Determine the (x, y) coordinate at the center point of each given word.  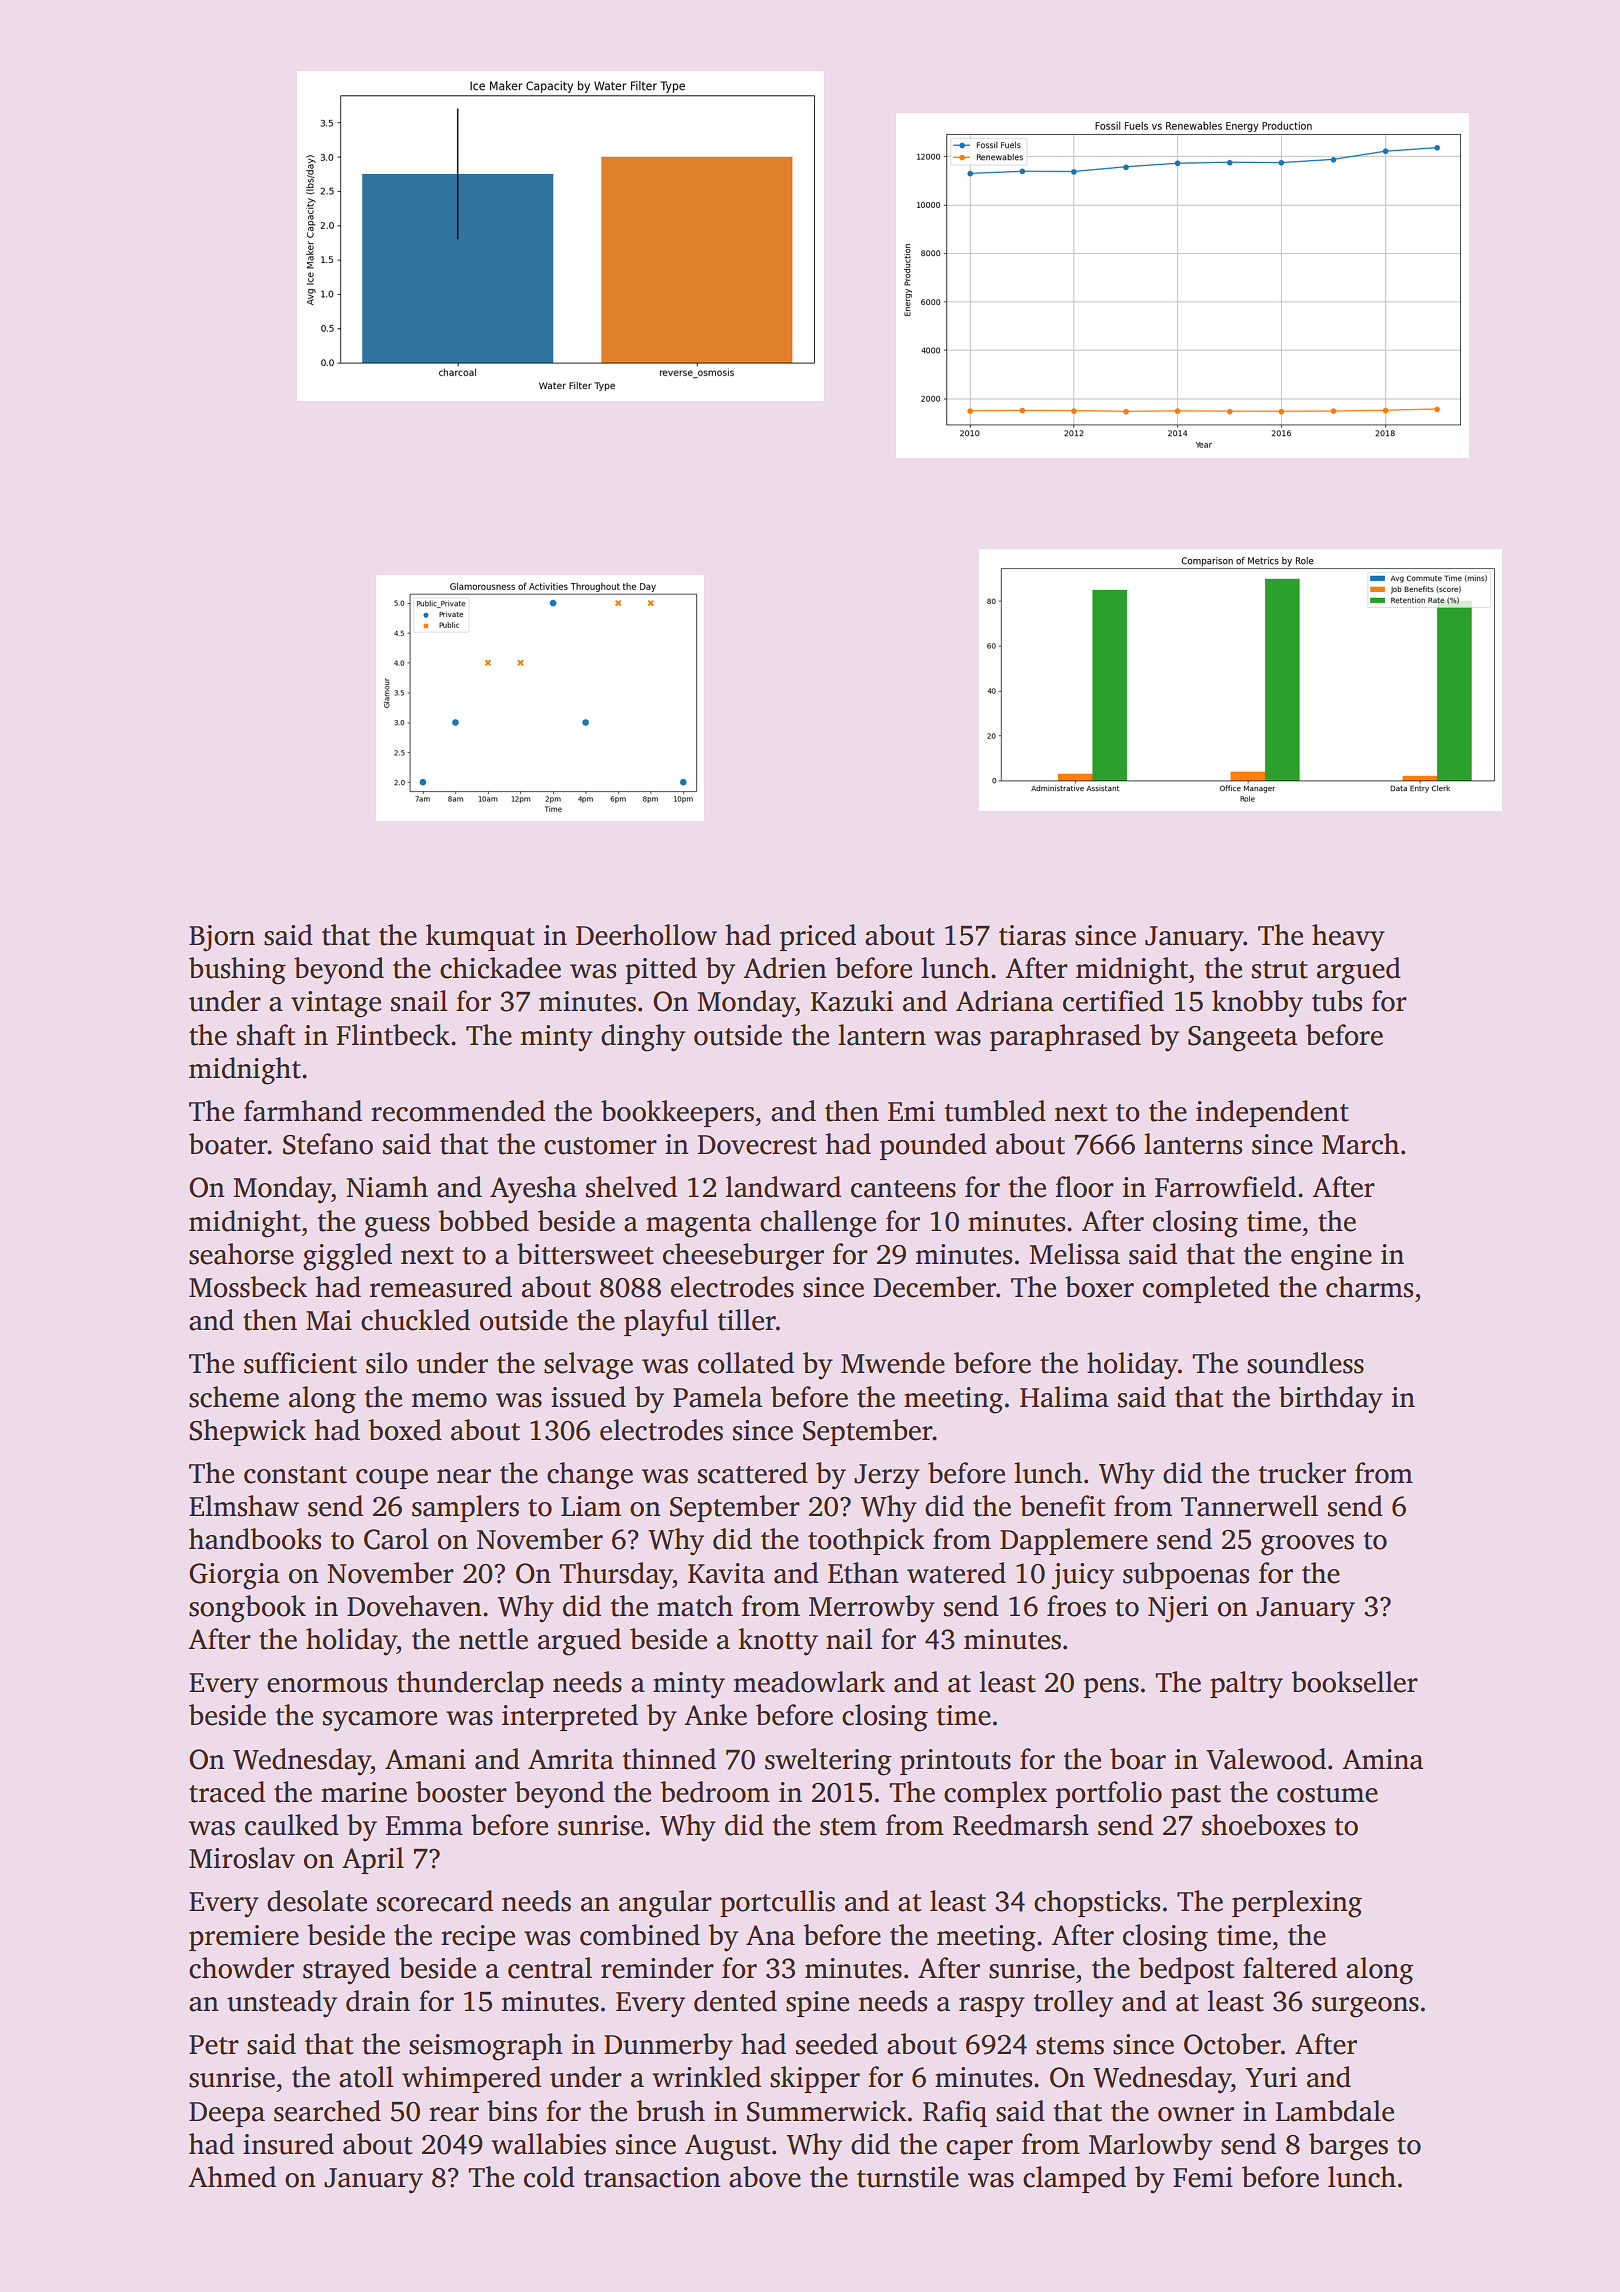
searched (327, 2111)
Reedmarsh (1021, 1825)
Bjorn (222, 938)
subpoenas (1186, 1575)
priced (818, 937)
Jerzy (887, 1477)
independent (1272, 1113)
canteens (903, 1189)
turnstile (908, 2177)
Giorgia (234, 1576)
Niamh (387, 1187)
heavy (1348, 938)
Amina (1382, 1759)
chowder (241, 1968)
